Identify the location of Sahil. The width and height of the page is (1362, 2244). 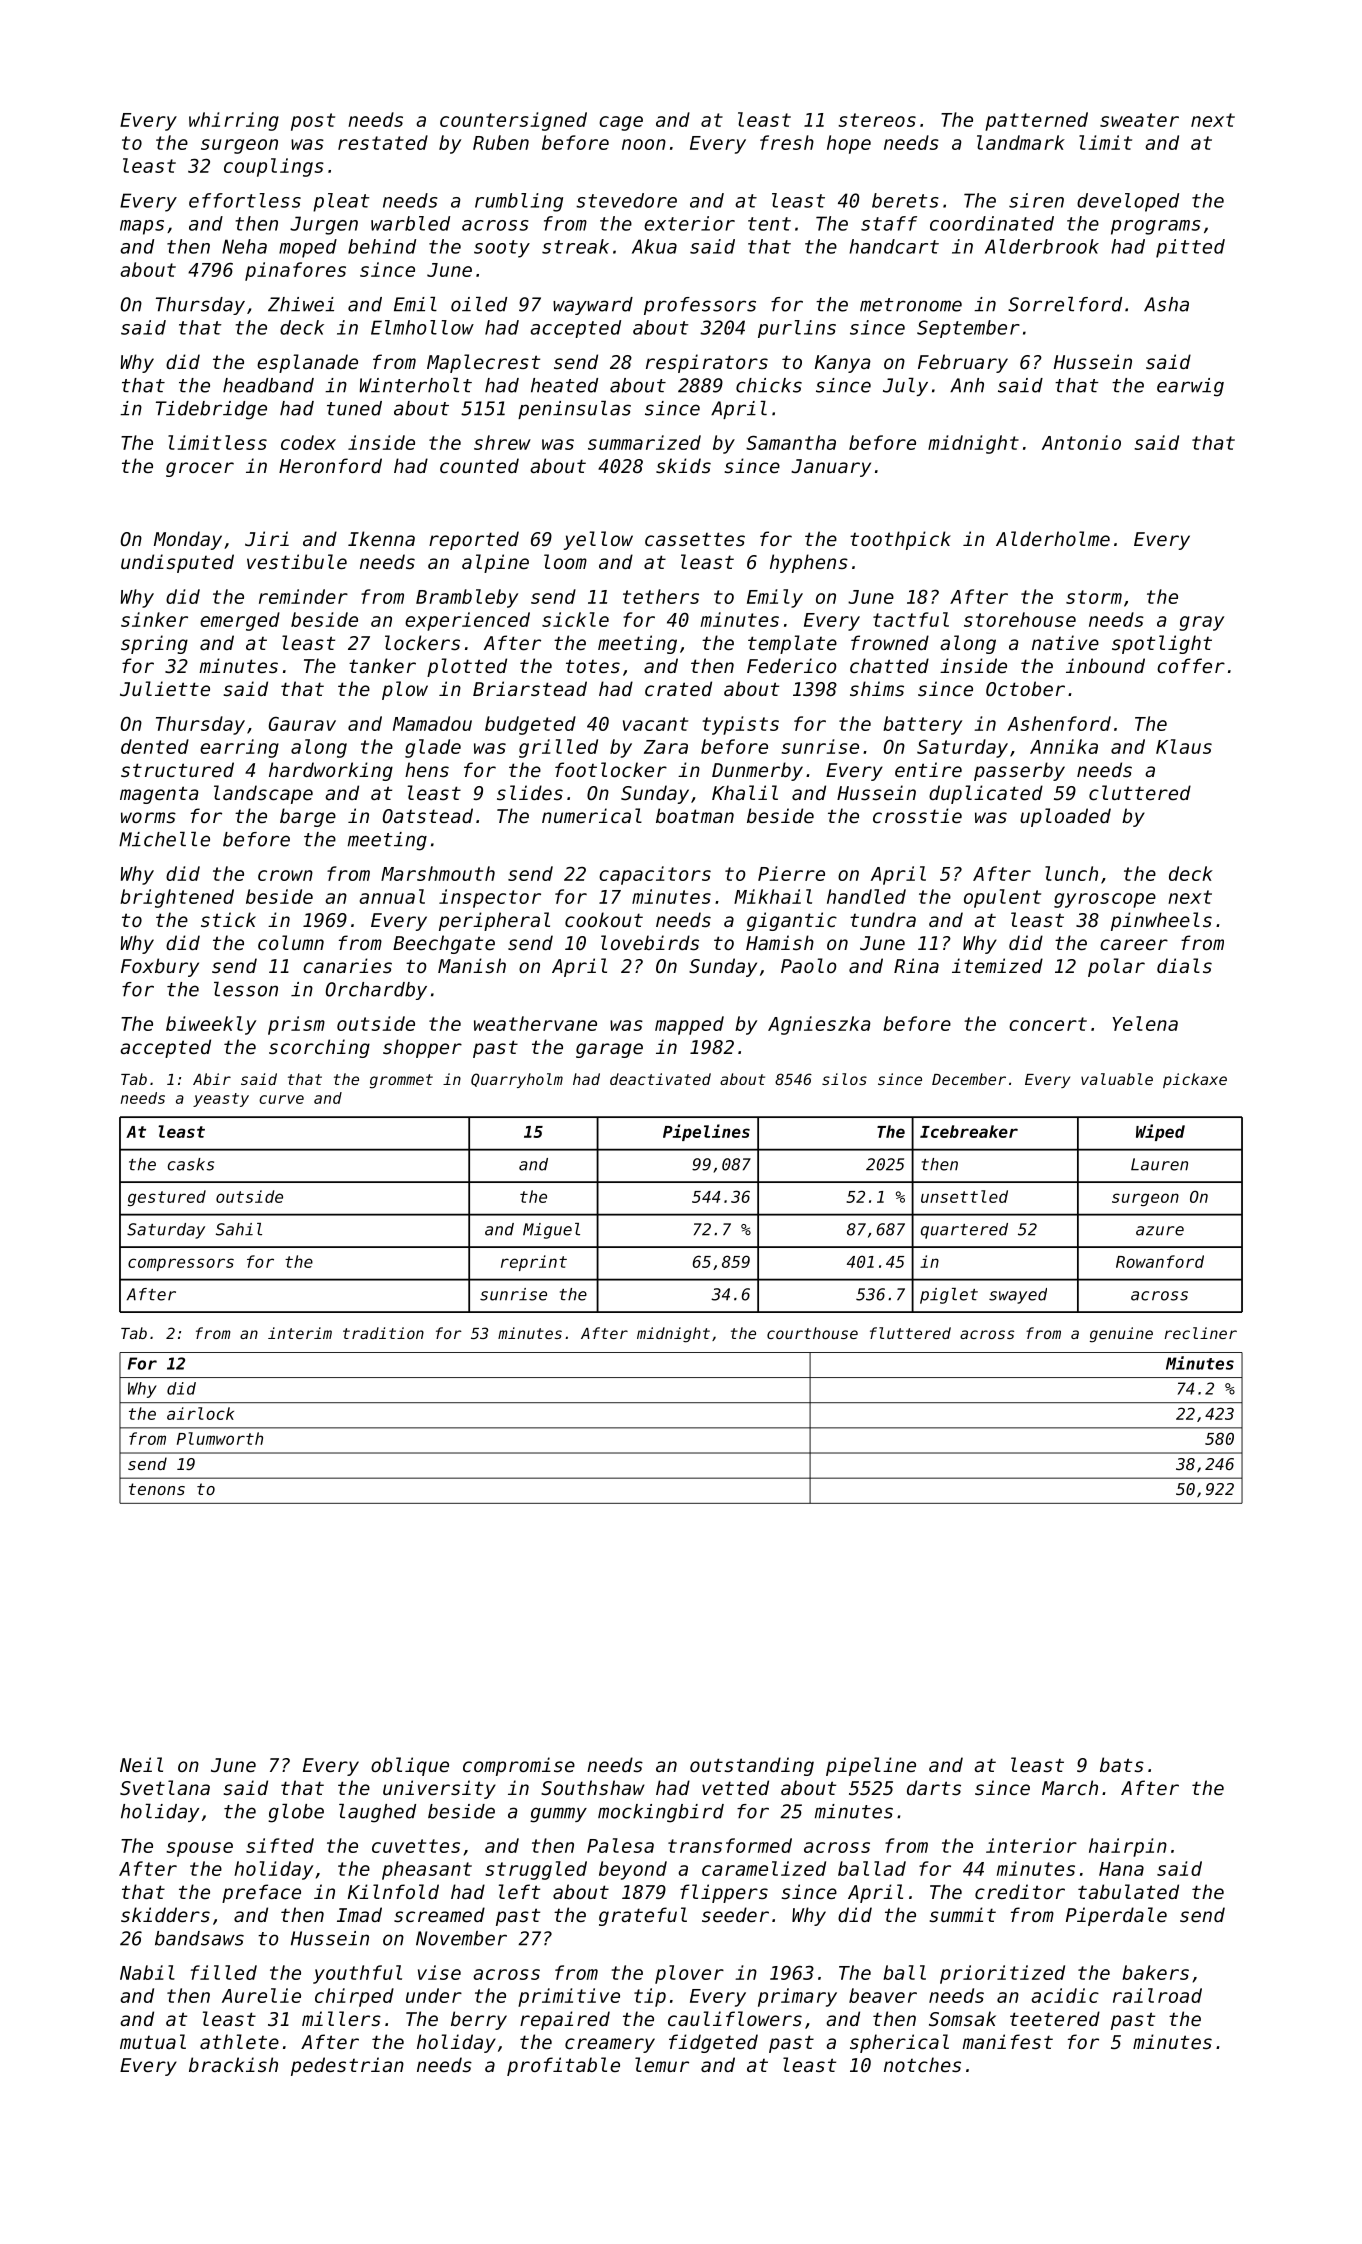
(239, 1229).
